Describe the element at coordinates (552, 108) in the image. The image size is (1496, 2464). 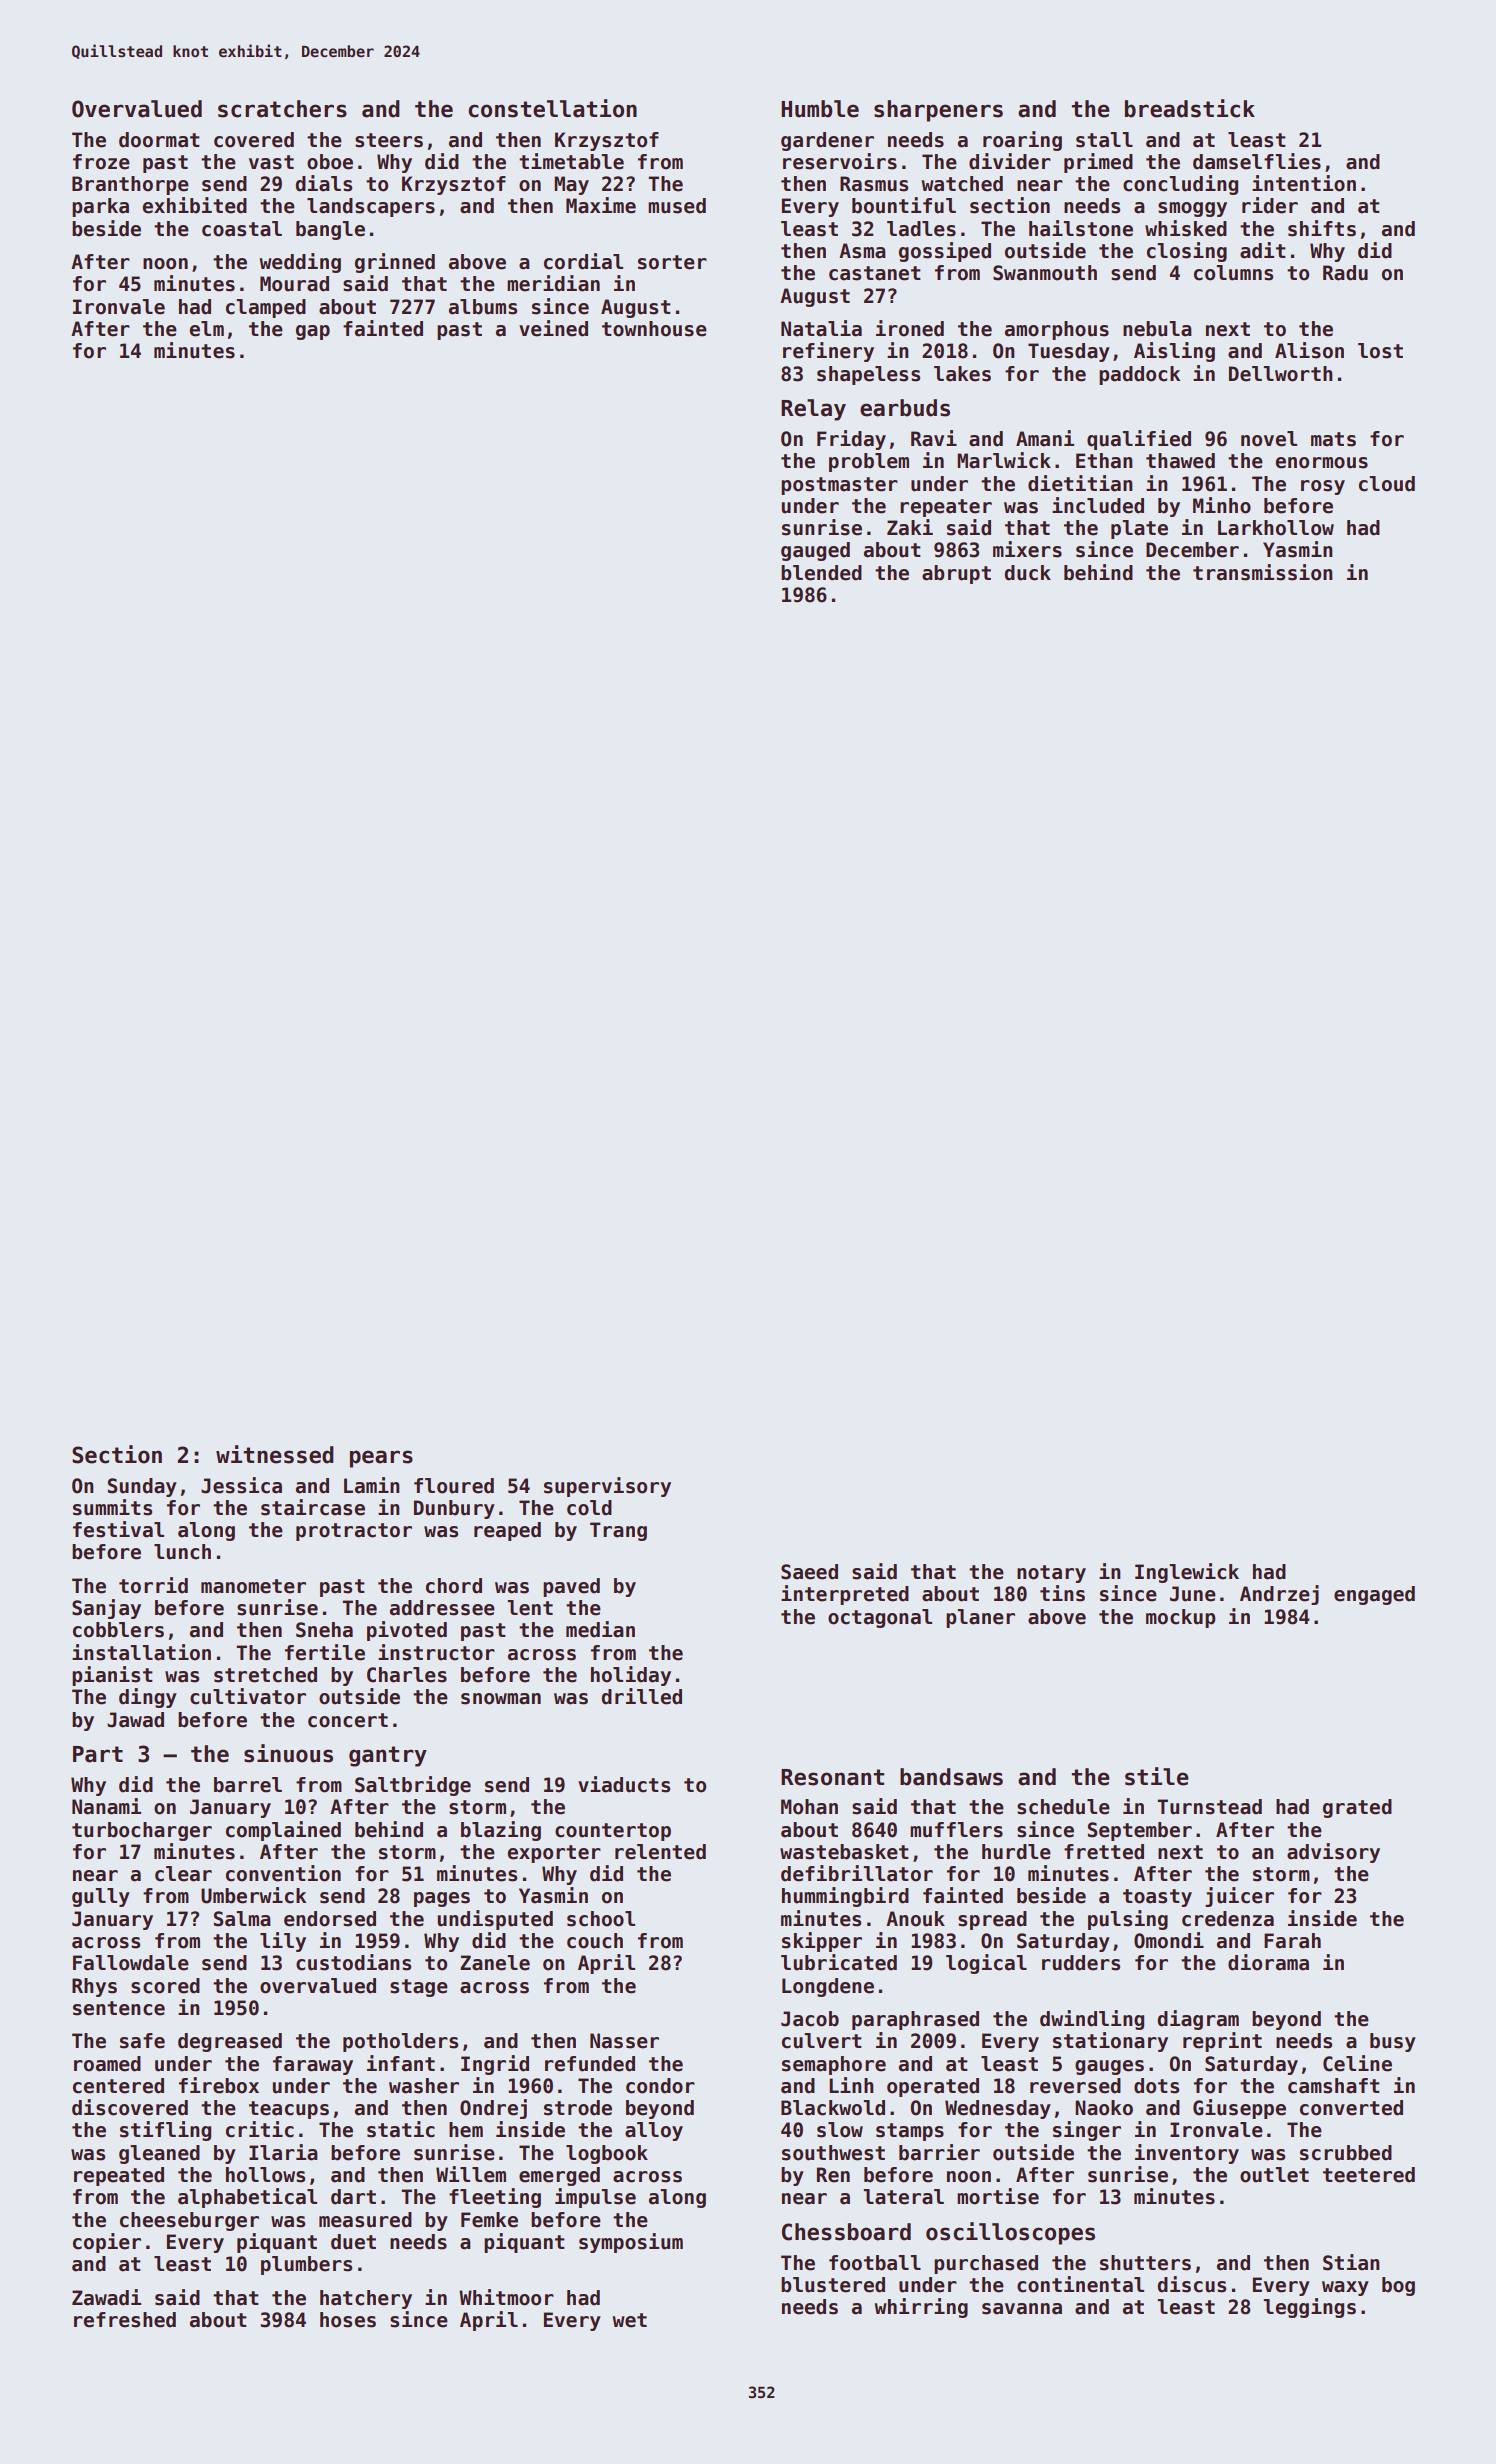
I see `constellation` at that location.
